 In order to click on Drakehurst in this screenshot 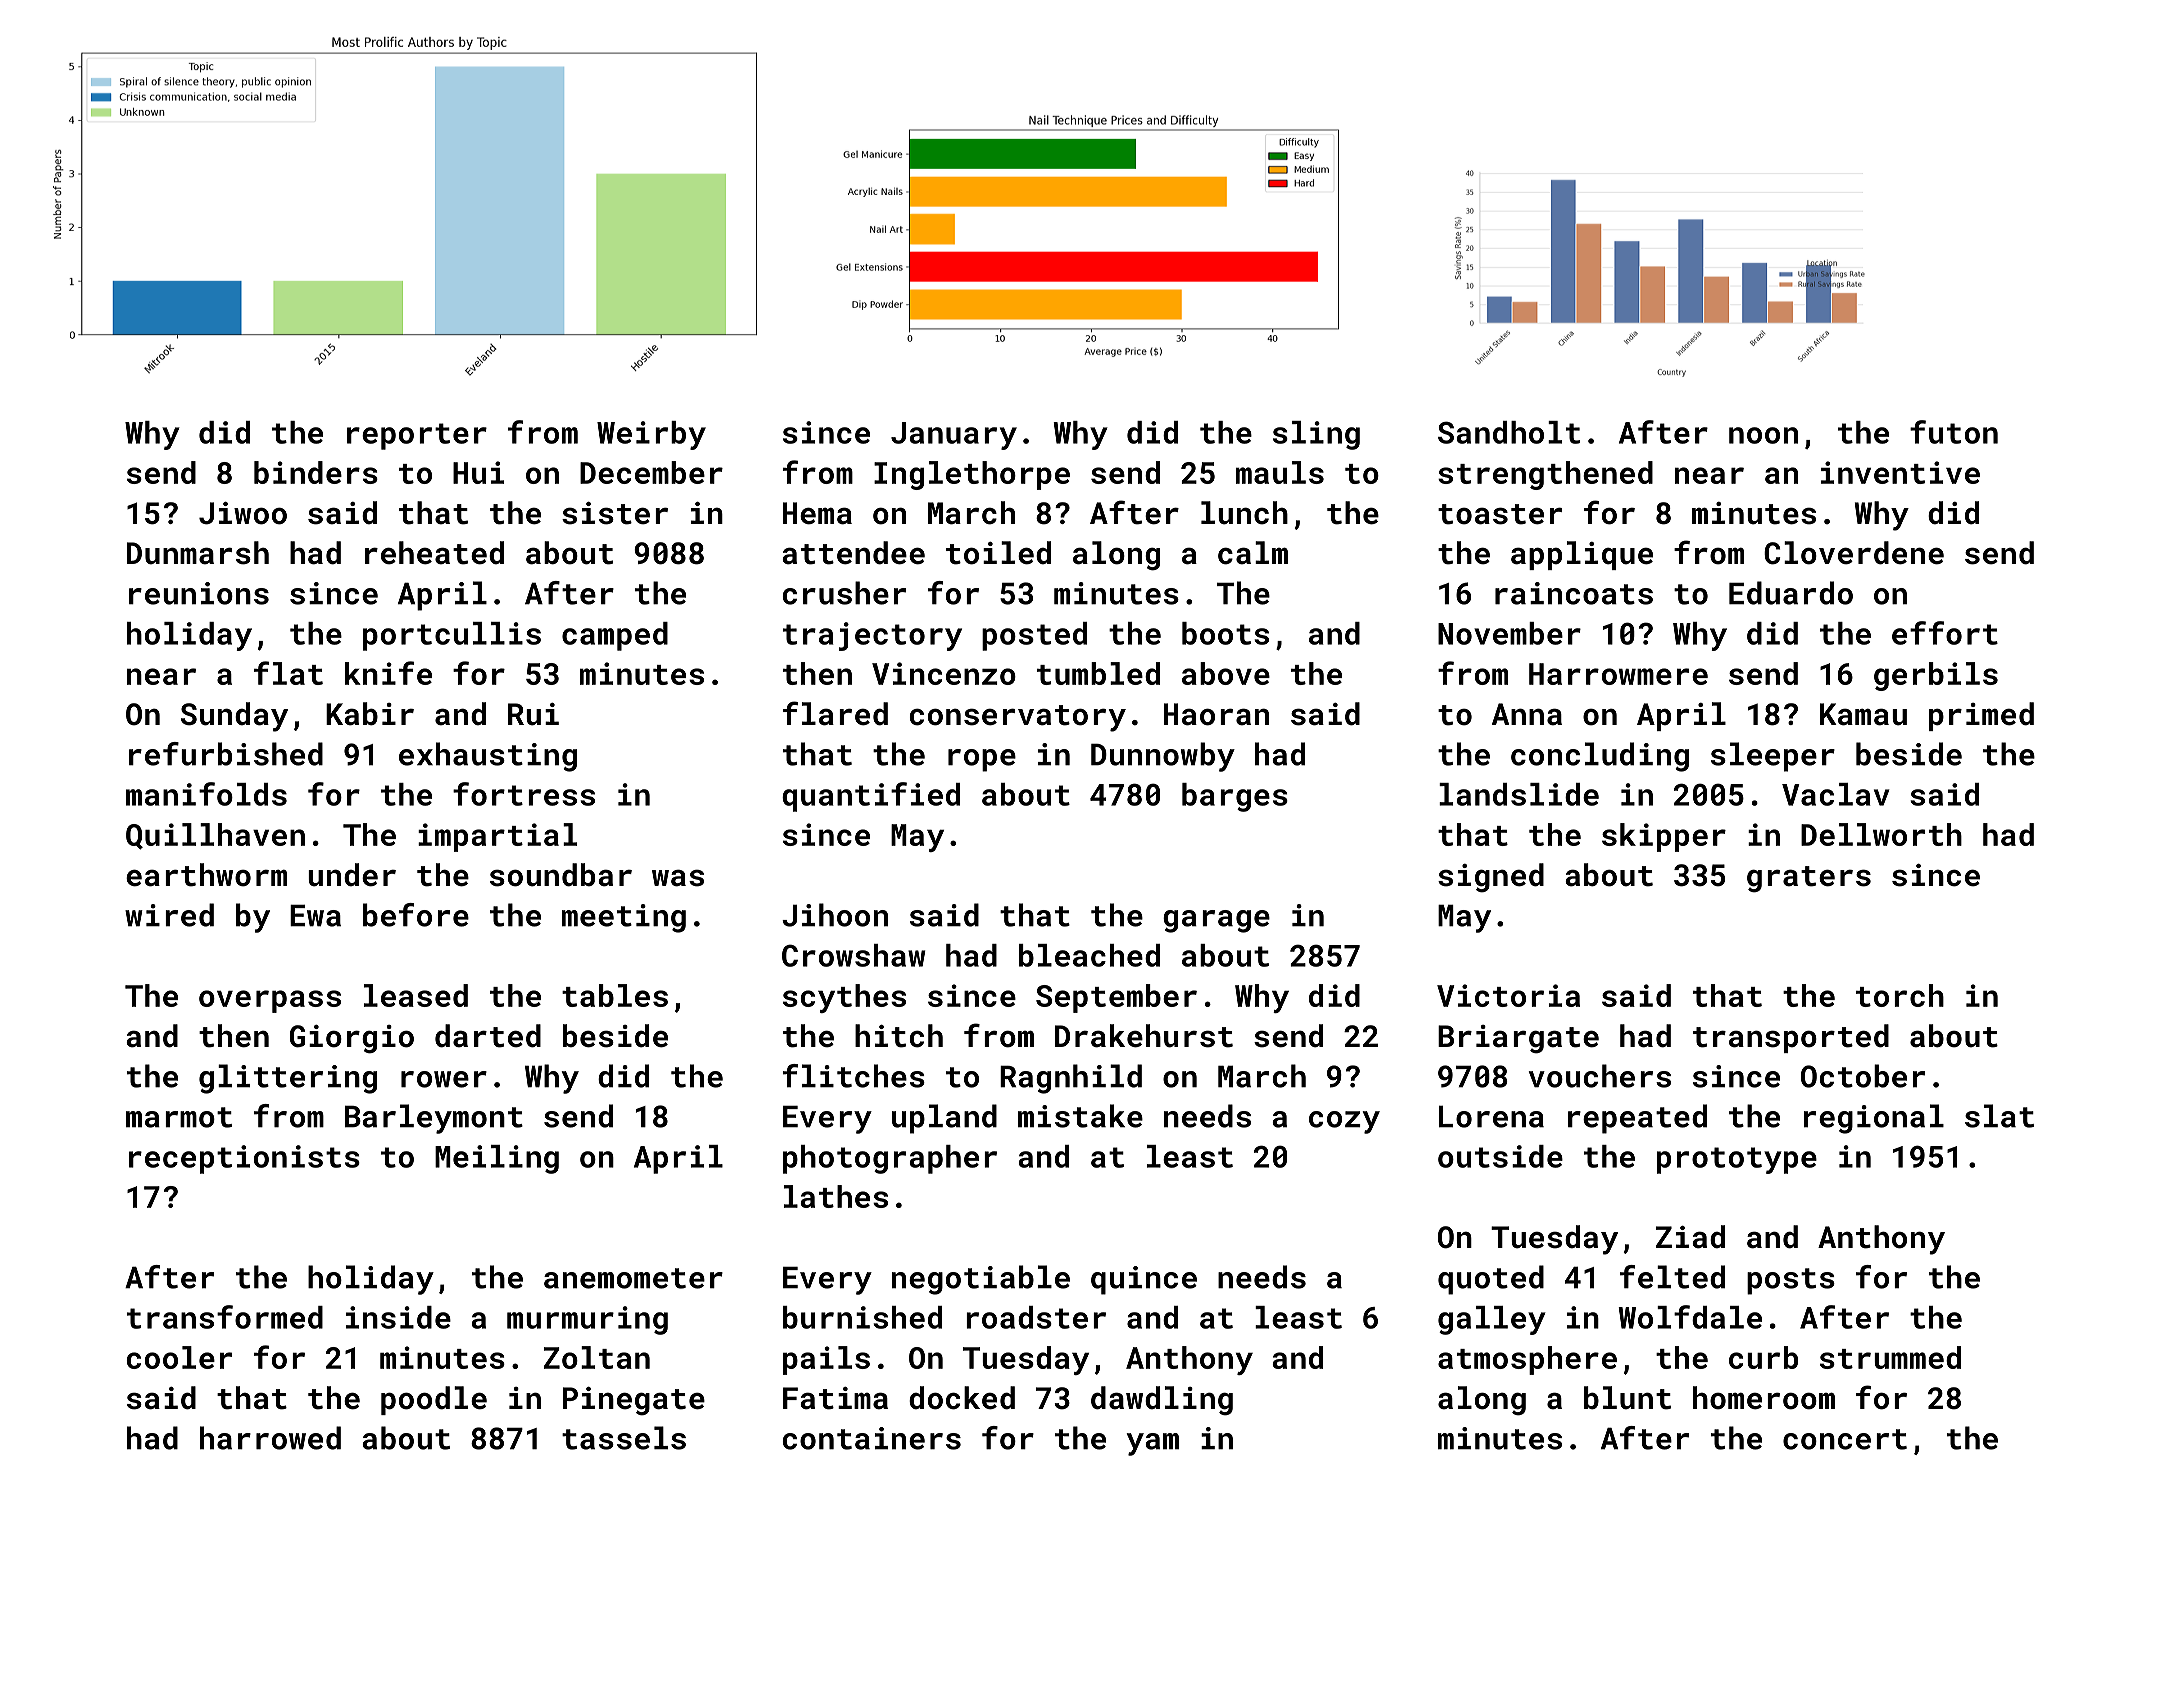, I will do `click(1144, 1036)`.
